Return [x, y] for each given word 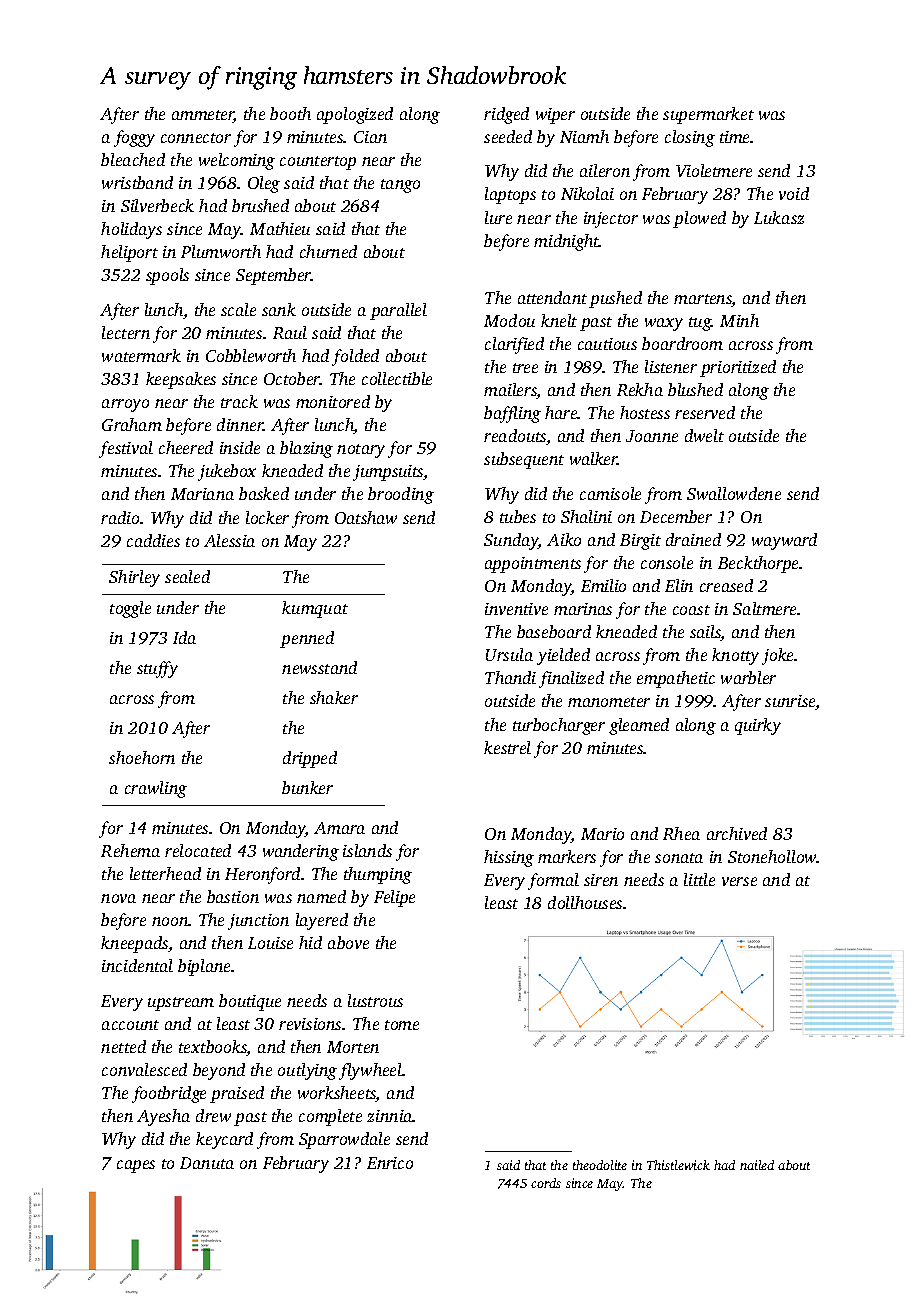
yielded [563, 656]
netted [123, 1046]
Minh [739, 320]
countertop [318, 163]
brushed [260, 205]
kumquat [315, 609]
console [667, 562]
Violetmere [714, 170]
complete [330, 1117]
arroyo [125, 405]
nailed [757, 1165]
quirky [758, 726]
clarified [514, 345]
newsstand [319, 667]
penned [307, 639]
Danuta [207, 1163]
